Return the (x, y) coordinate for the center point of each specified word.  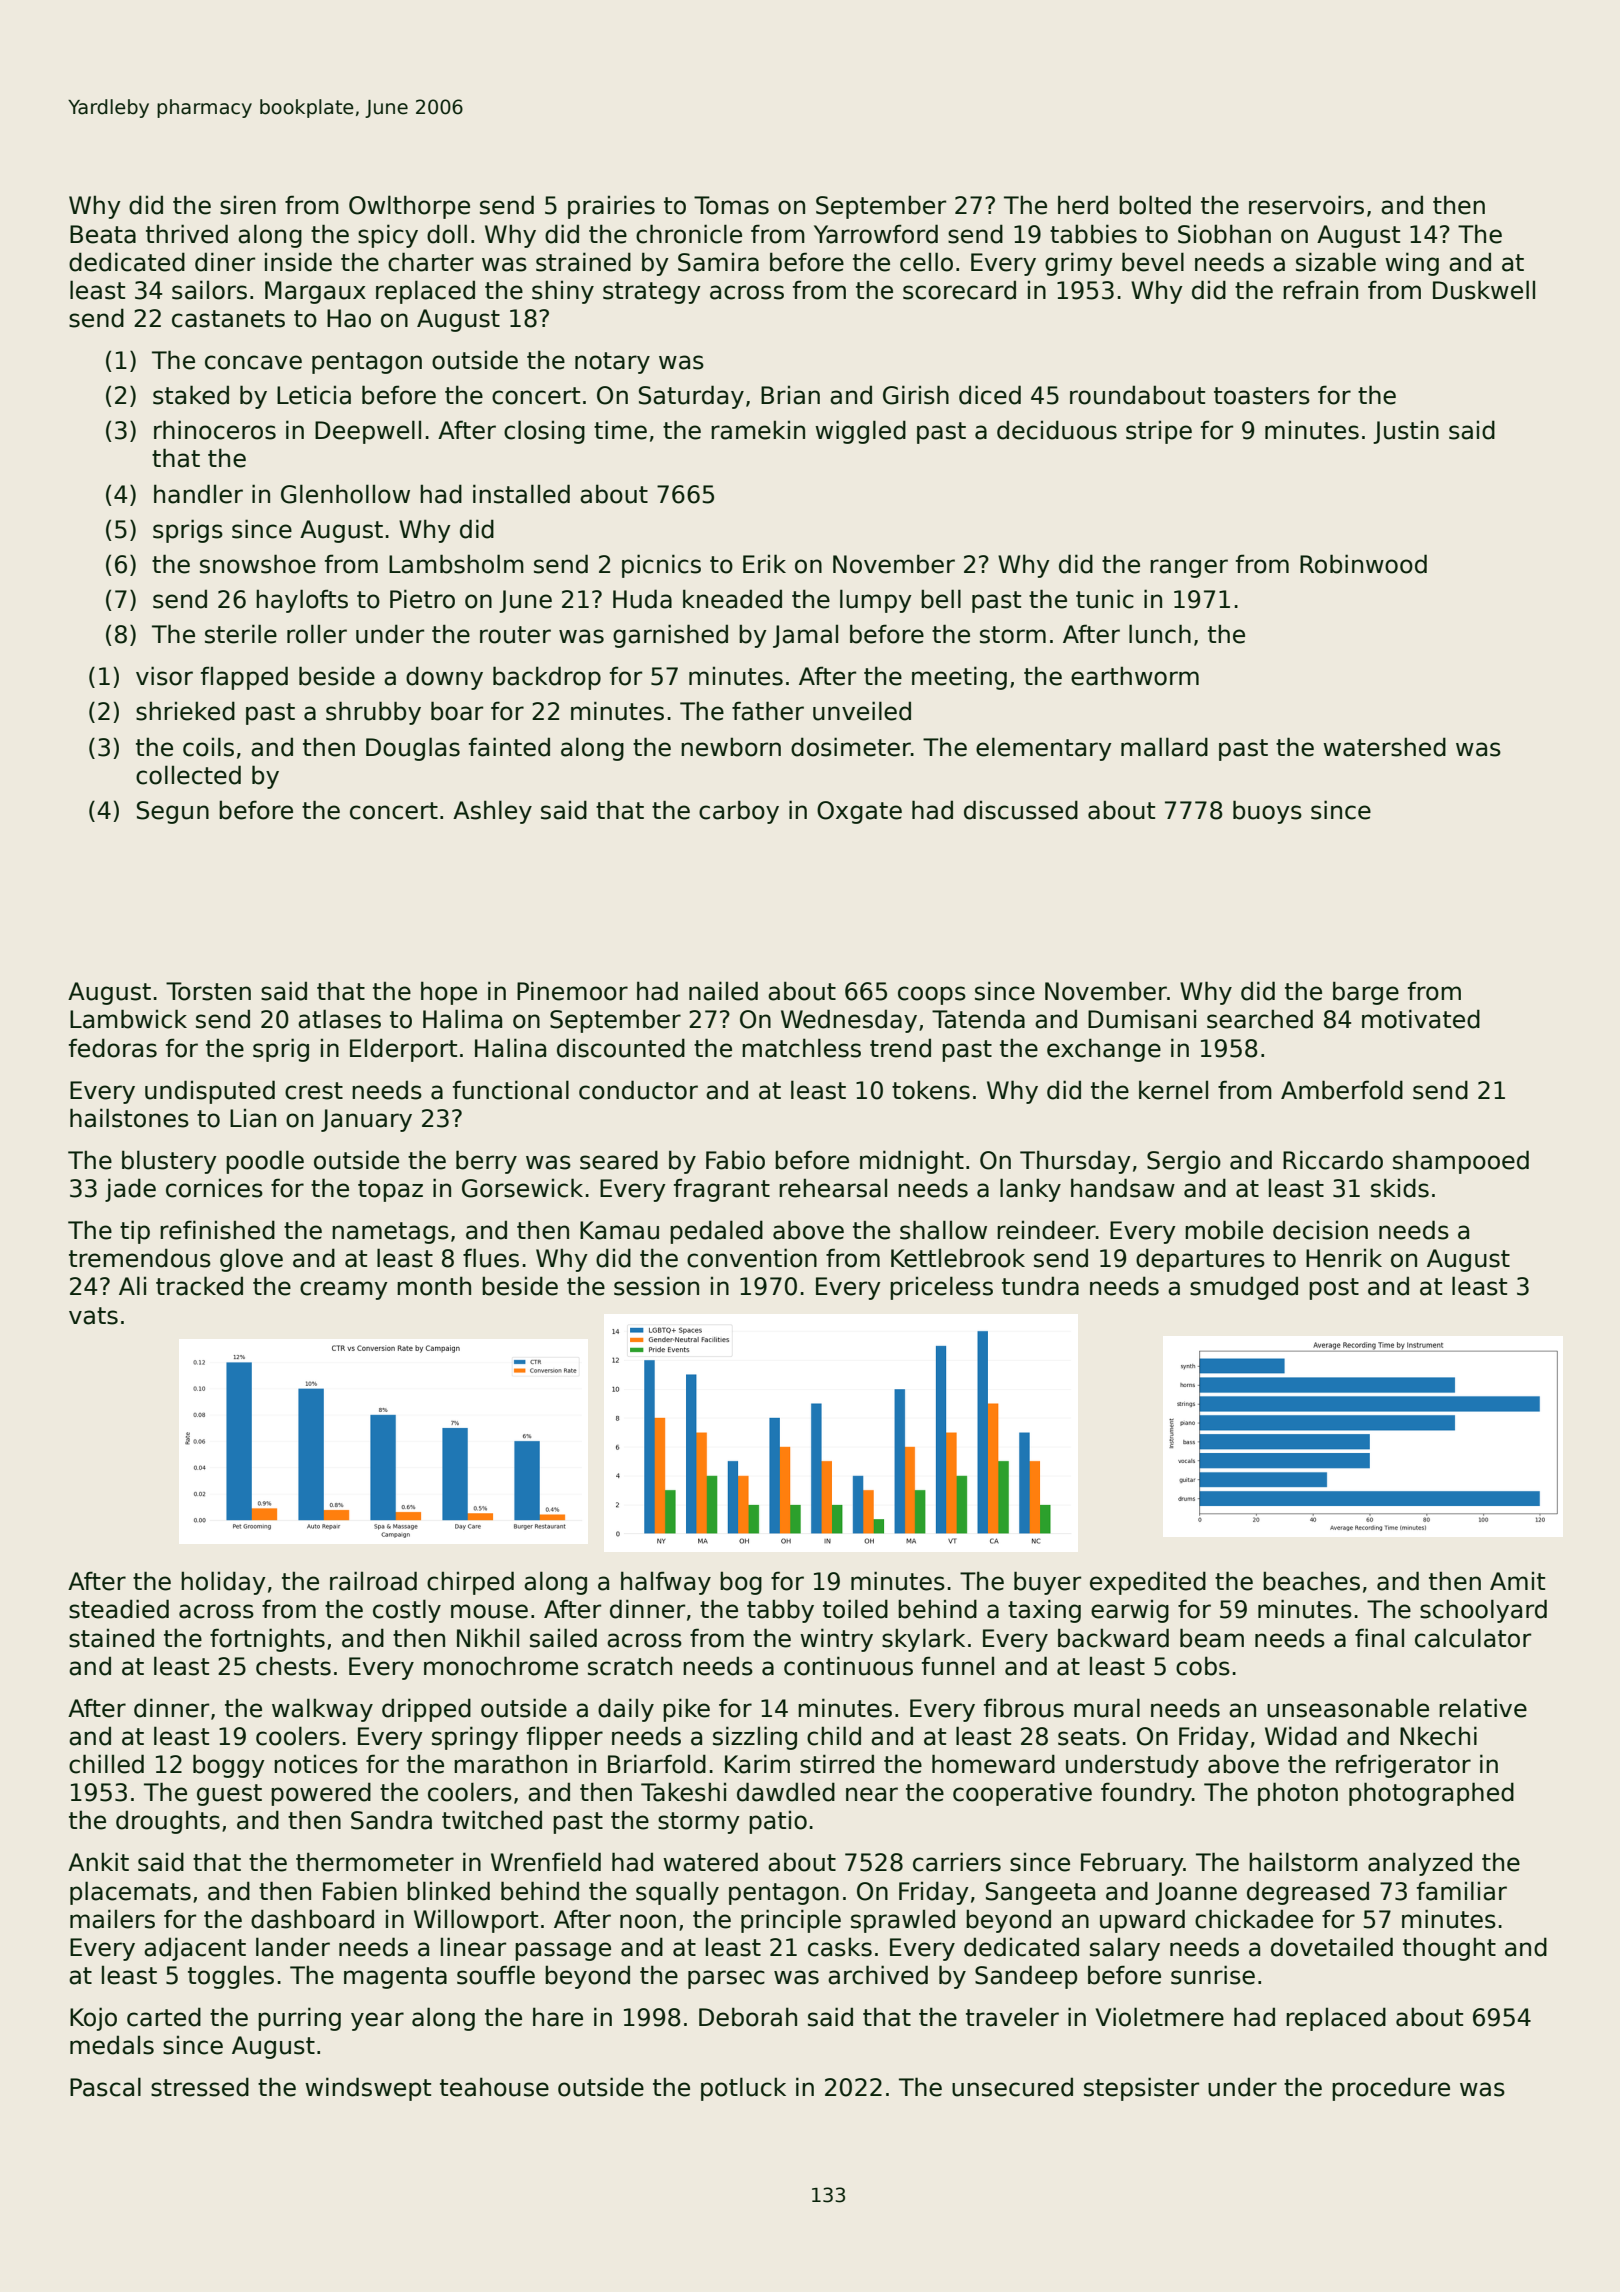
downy (444, 678)
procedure (1391, 2089)
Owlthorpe (409, 207)
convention (752, 1258)
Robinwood (1363, 564)
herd (1083, 205)
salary (1125, 1949)
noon (648, 1921)
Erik (764, 563)
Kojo (93, 2019)
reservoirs (1306, 205)
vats (93, 1316)
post (1334, 1289)
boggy (229, 1766)
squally (677, 1893)
